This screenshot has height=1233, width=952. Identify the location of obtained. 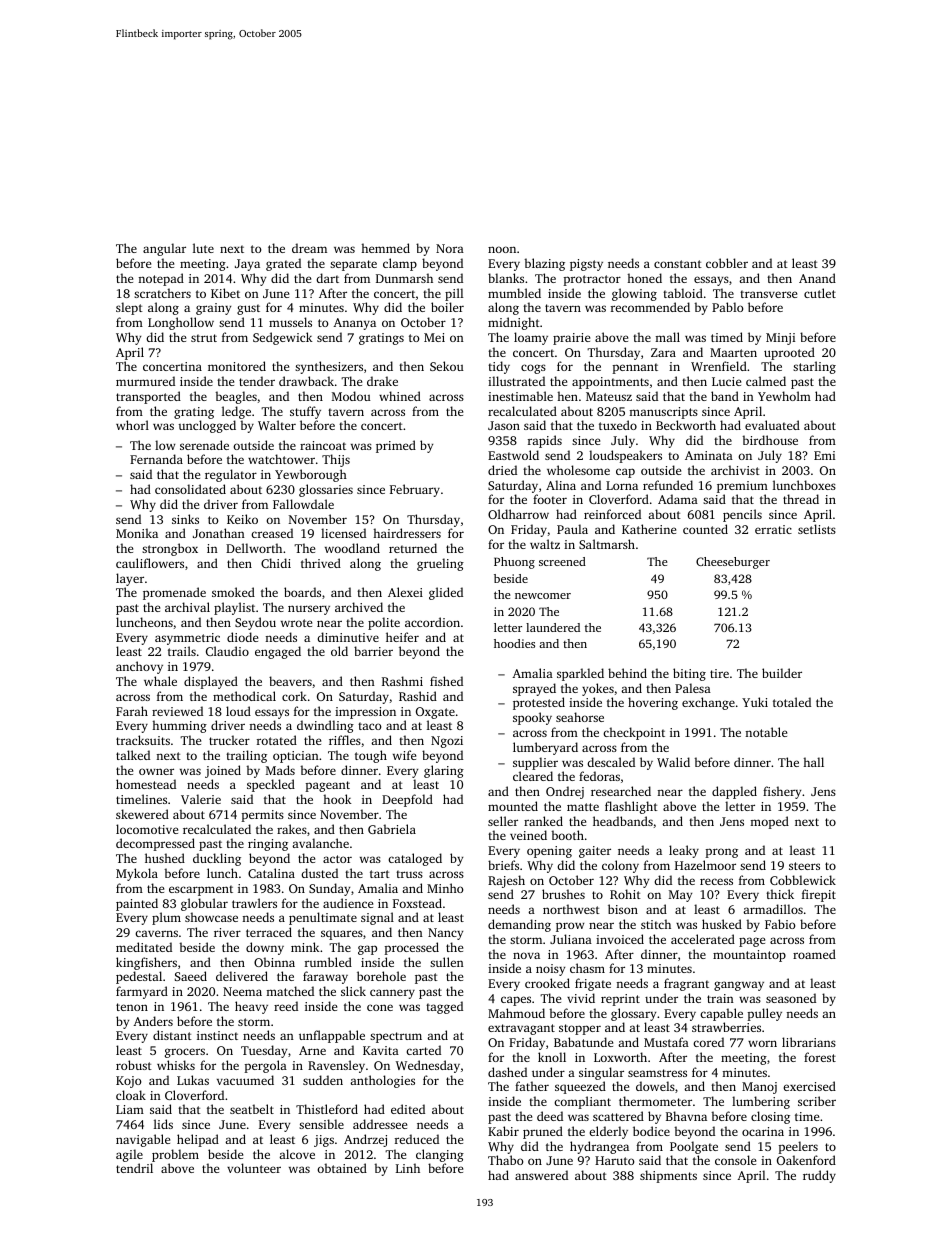
(342, 1168).
